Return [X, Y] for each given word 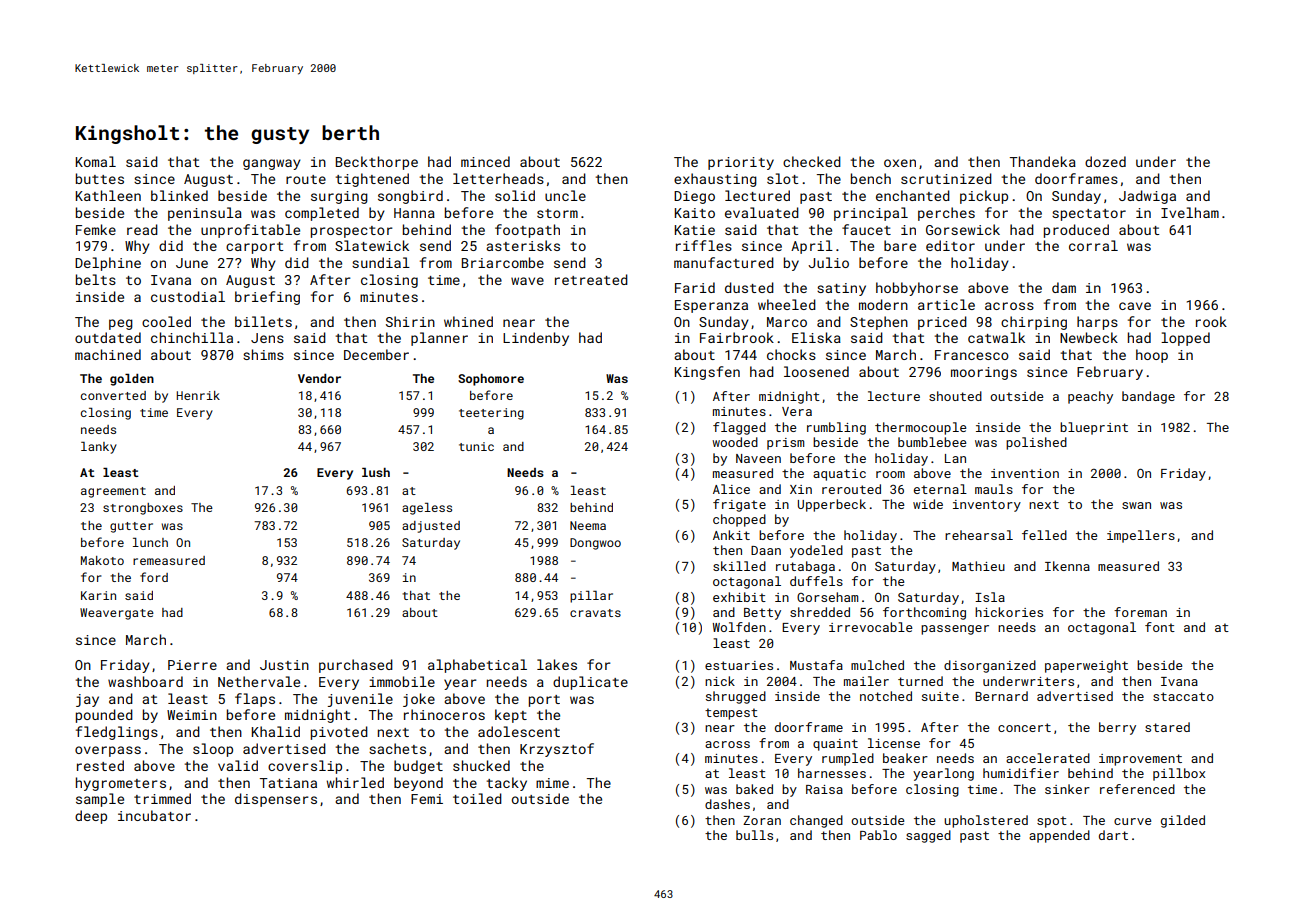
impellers [1141, 536]
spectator [1089, 215]
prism [785, 444]
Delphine [108, 264]
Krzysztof [557, 750]
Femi [427, 799]
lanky [99, 448]
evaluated [762, 212]
